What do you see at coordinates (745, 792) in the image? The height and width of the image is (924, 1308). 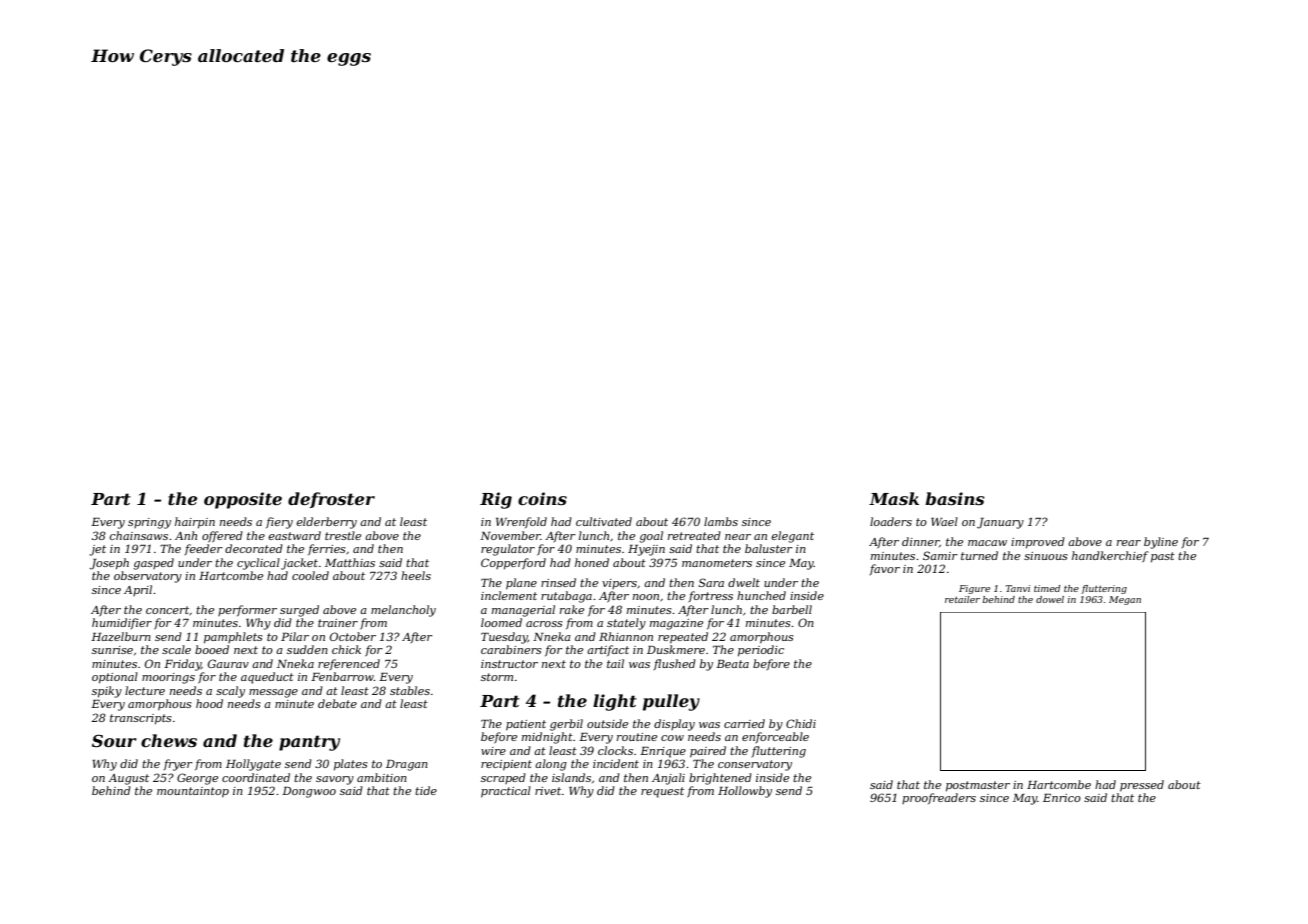 I see `Hollowby` at bounding box center [745, 792].
